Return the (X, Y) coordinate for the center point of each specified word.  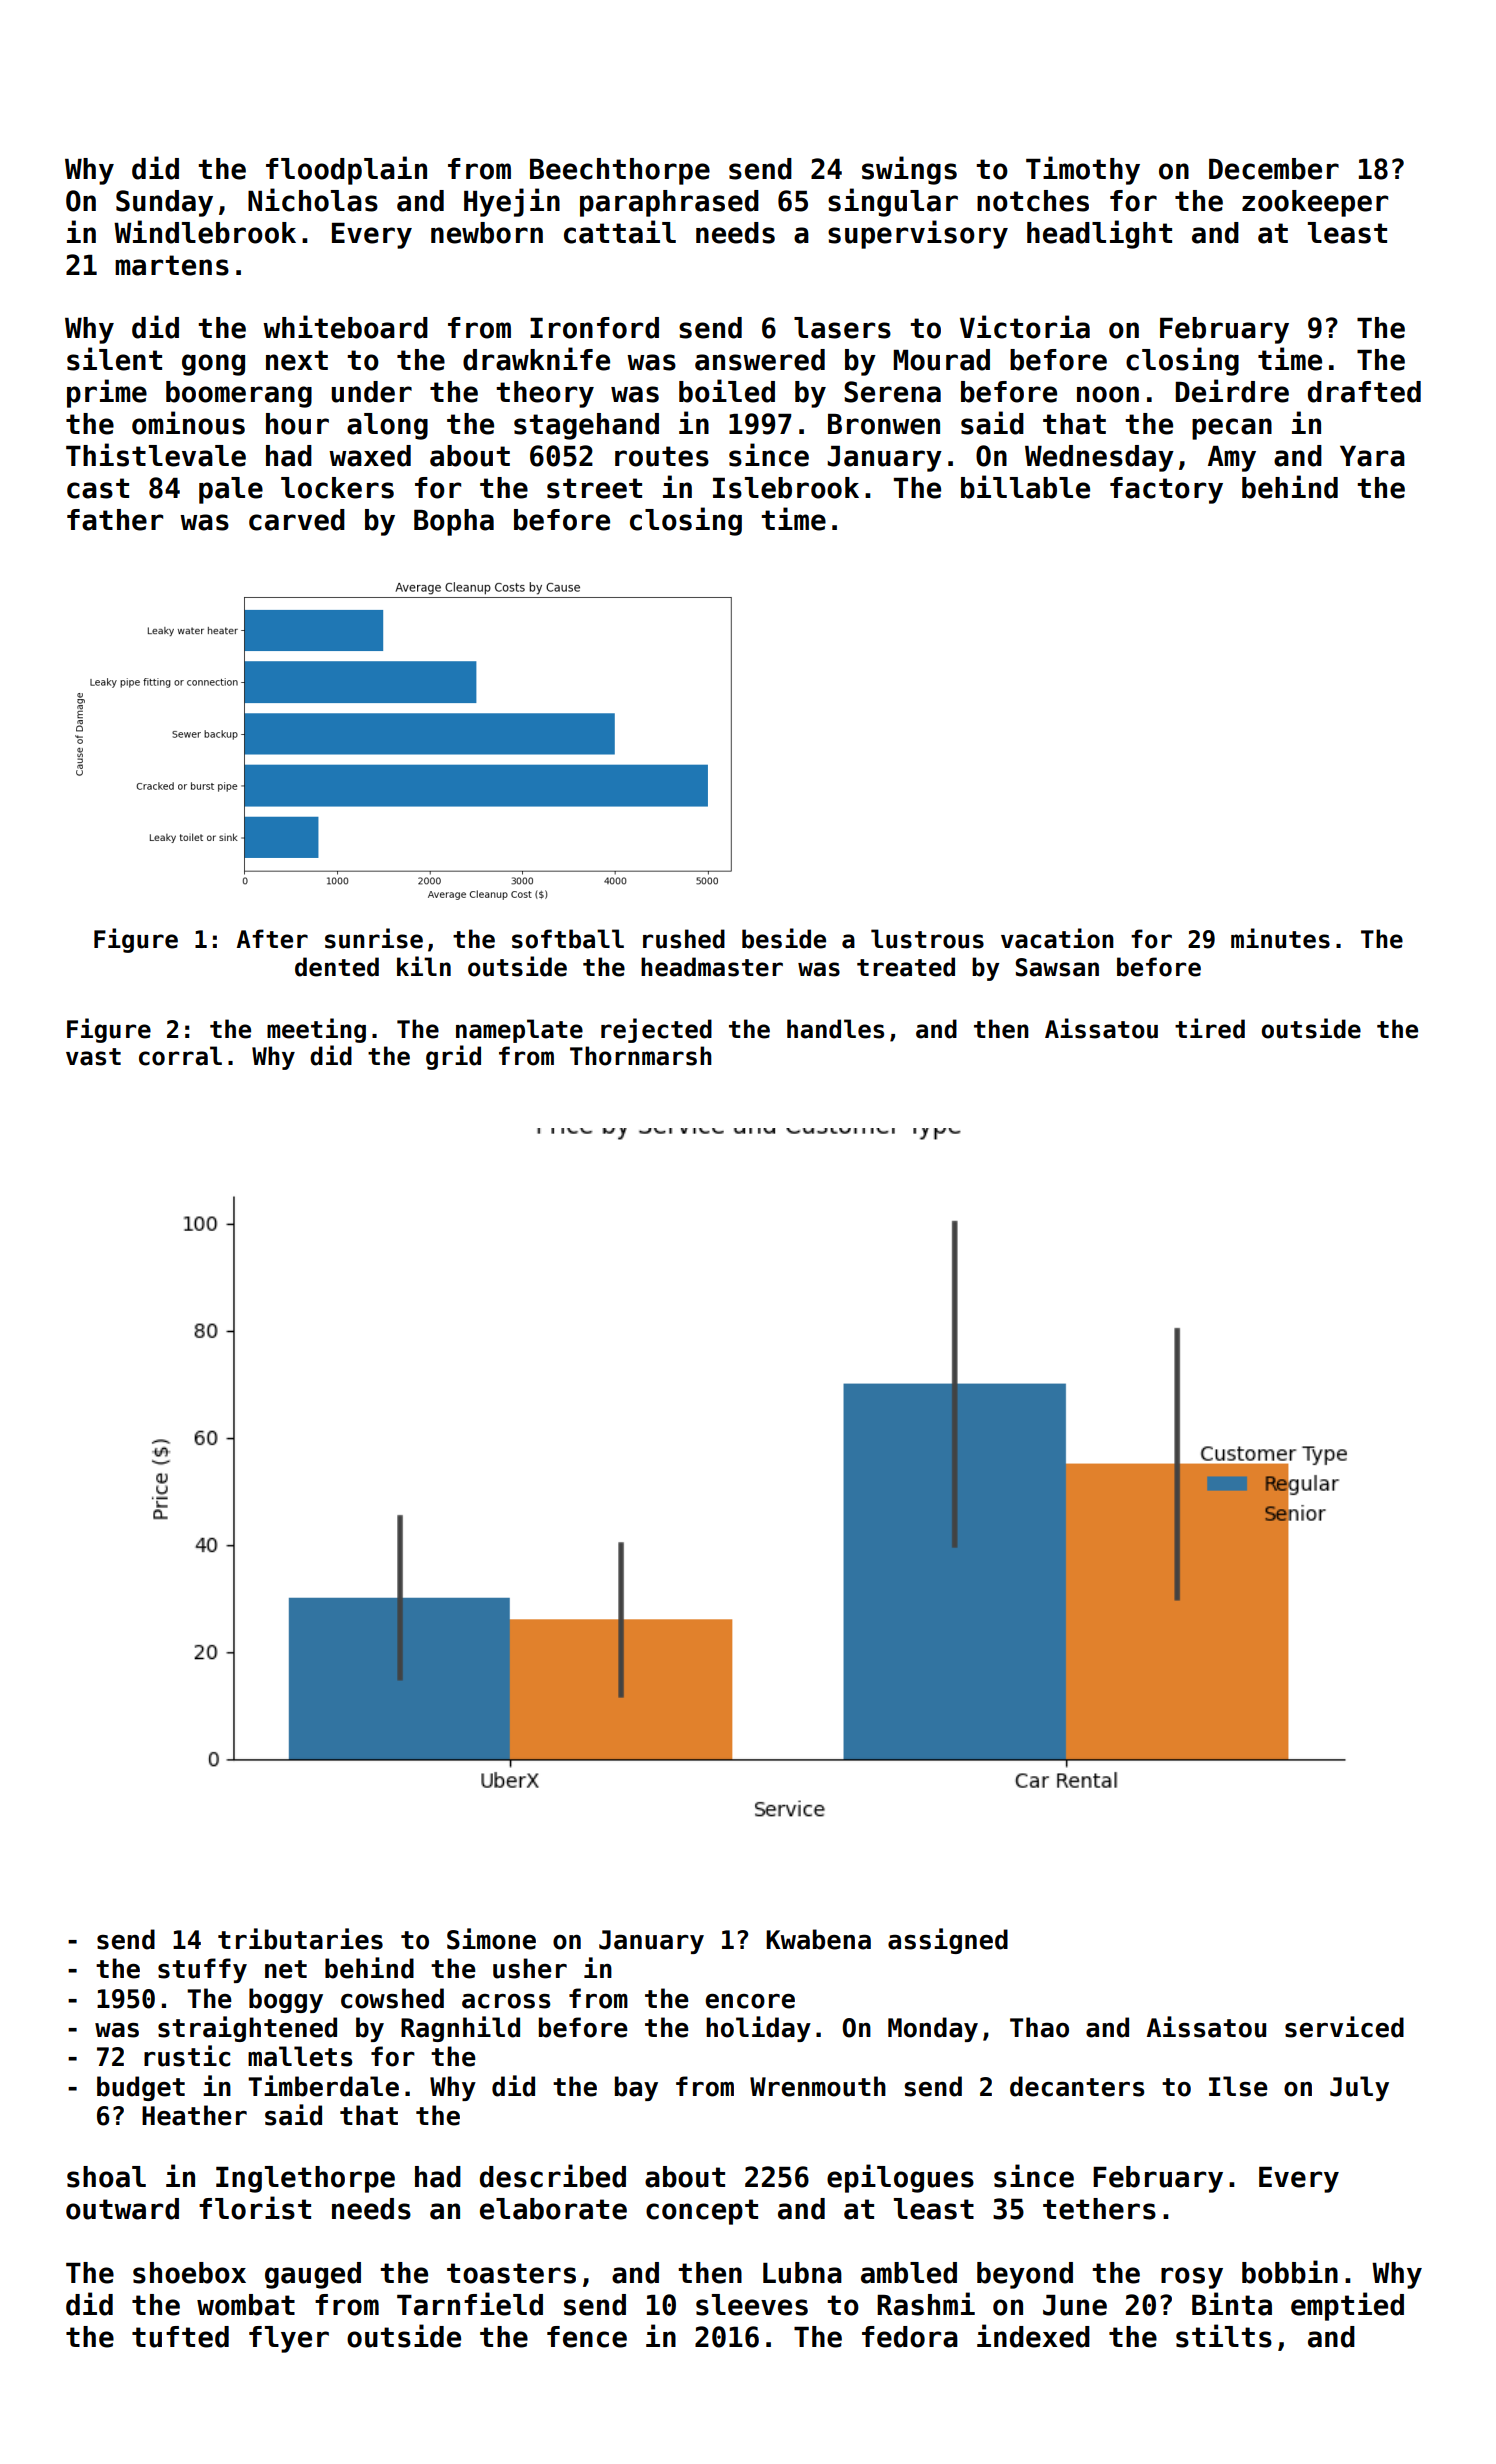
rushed (684, 939)
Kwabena (818, 1939)
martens (172, 265)
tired (1210, 1028)
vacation (1057, 938)
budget (141, 2088)
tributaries (300, 1939)
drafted (1364, 392)
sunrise (374, 938)
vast (93, 1057)
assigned (948, 1941)
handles (835, 1029)
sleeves (752, 2305)
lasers (842, 328)
